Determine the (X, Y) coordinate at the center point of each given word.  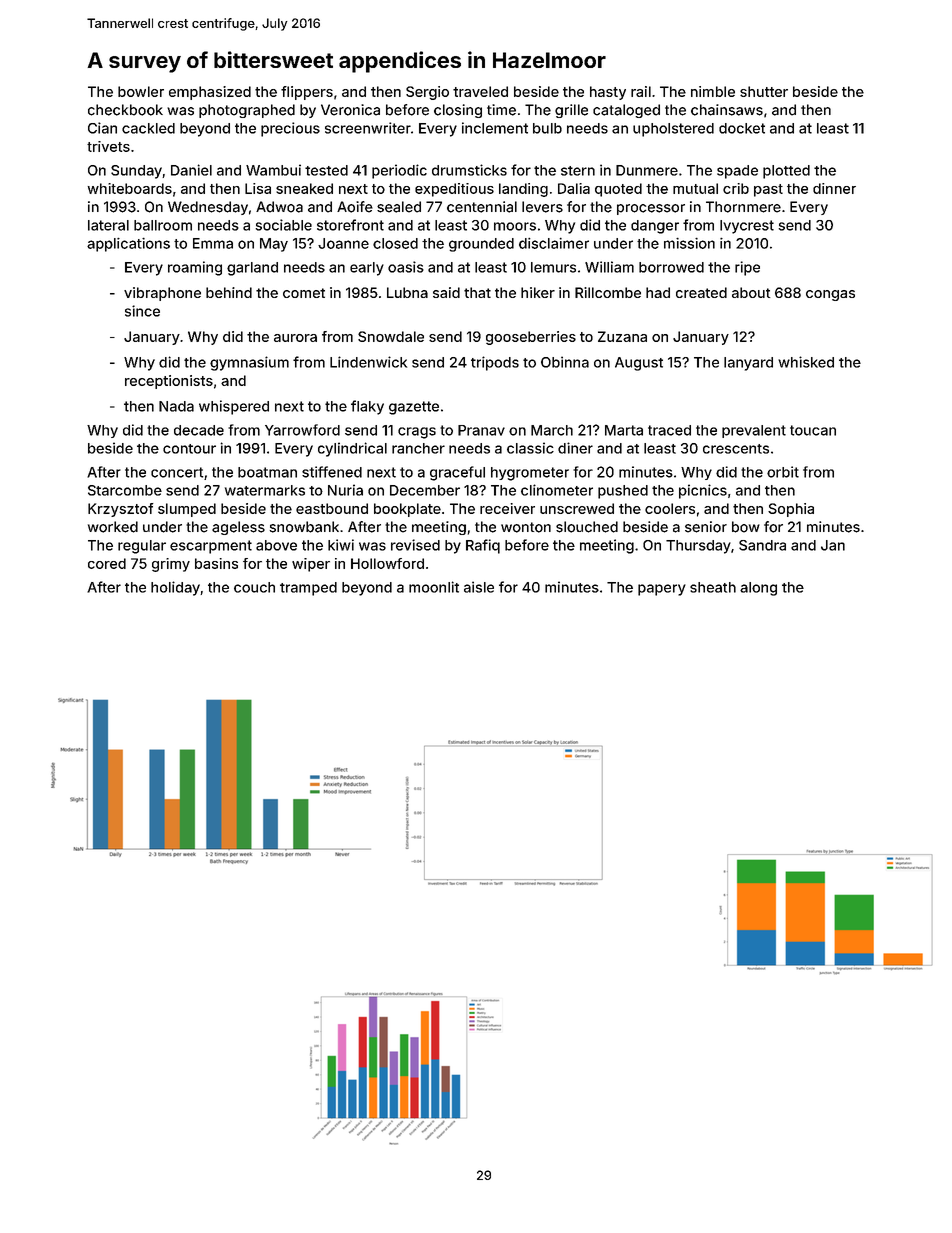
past (768, 190)
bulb (547, 128)
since (142, 311)
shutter (764, 91)
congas (830, 295)
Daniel (191, 170)
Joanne (343, 243)
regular (142, 547)
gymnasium (249, 363)
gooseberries (531, 338)
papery (662, 590)
